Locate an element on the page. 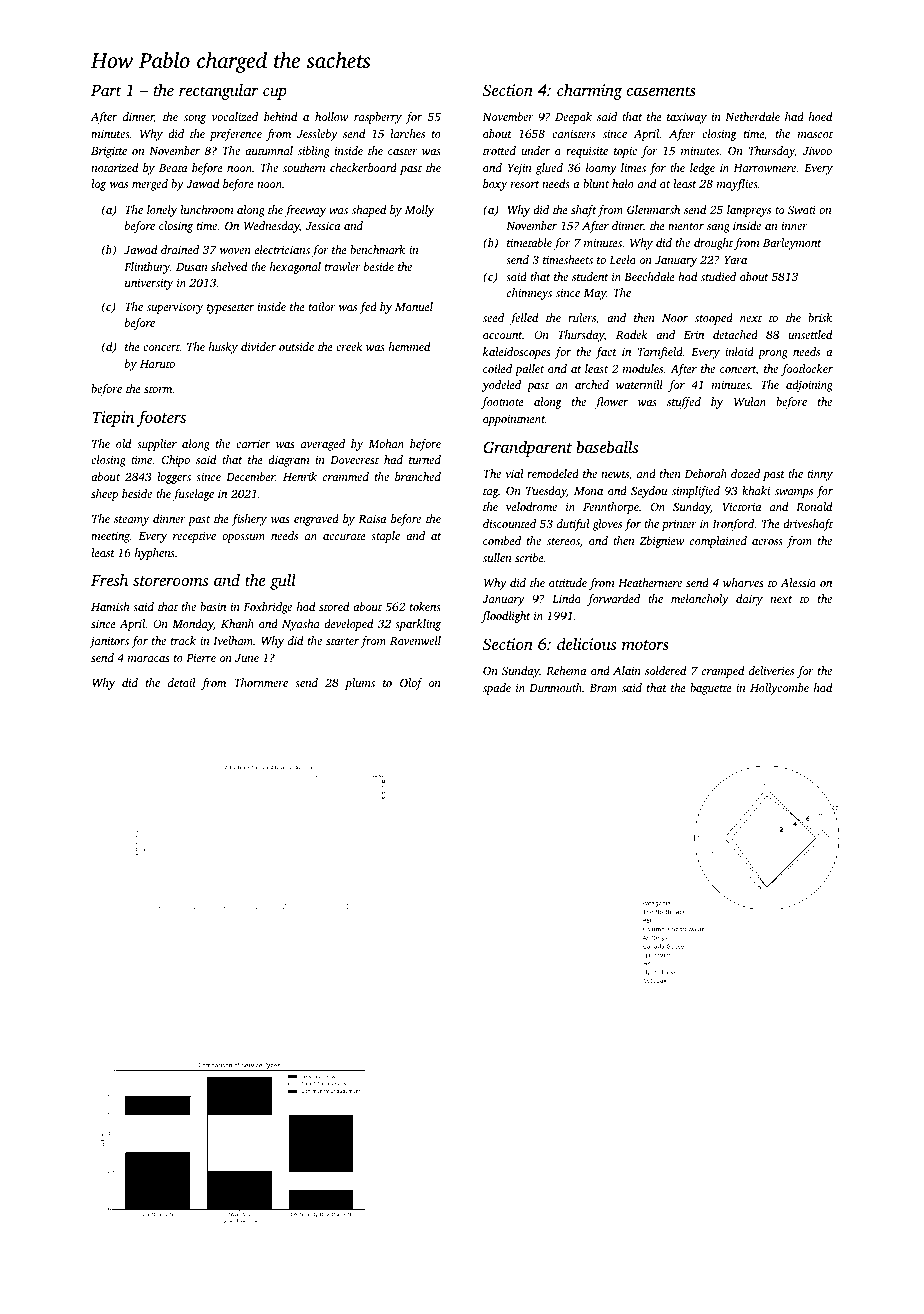 The height and width of the page is (1314, 924). resort is located at coordinates (525, 184).
